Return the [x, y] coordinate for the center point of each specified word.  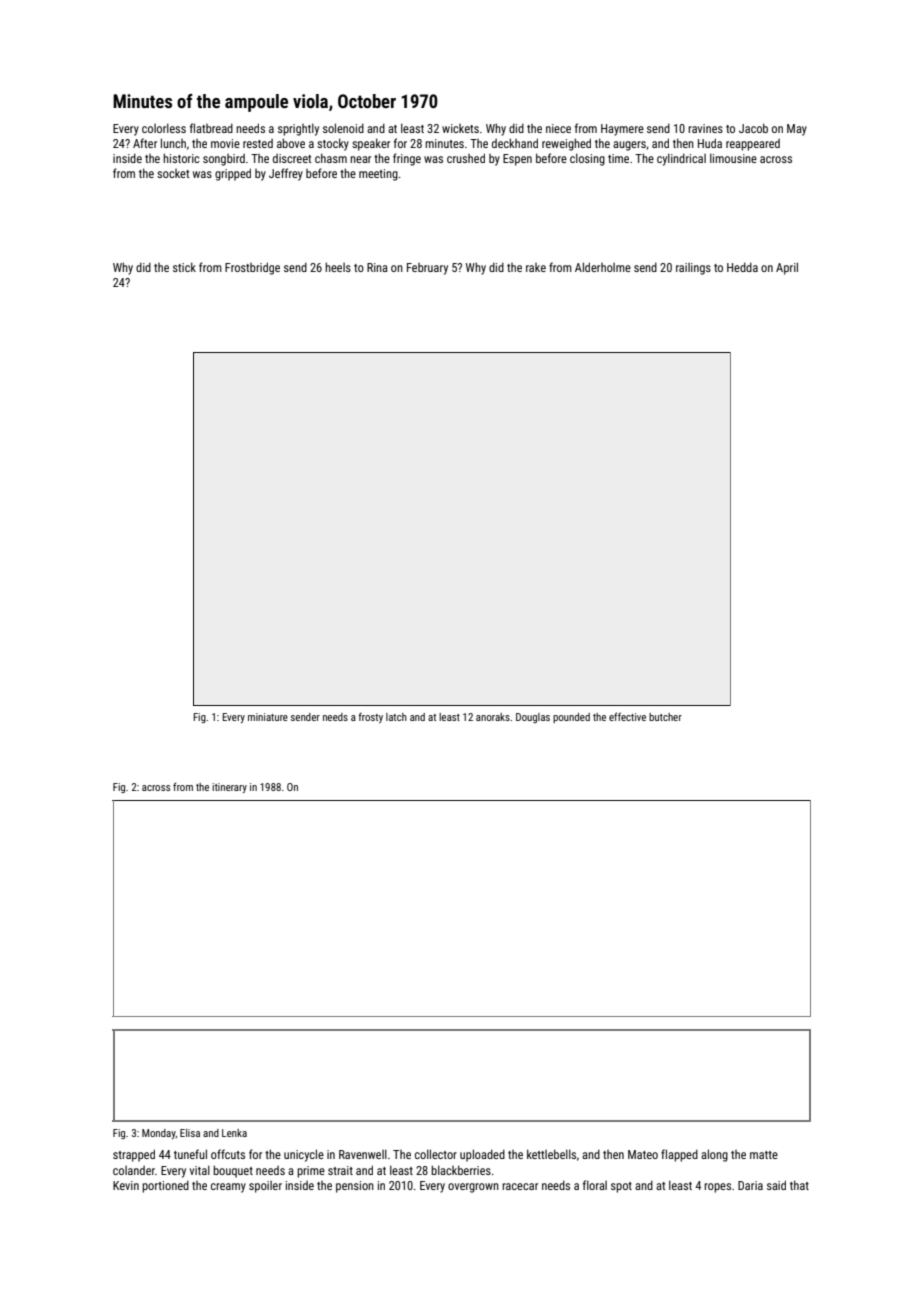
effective [627, 716]
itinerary [229, 788]
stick [184, 267]
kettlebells [551, 1154]
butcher [665, 717]
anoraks [493, 717]
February [427, 269]
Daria [750, 1185]
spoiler [265, 1187]
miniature [268, 717]
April [787, 268]
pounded [571, 718]
